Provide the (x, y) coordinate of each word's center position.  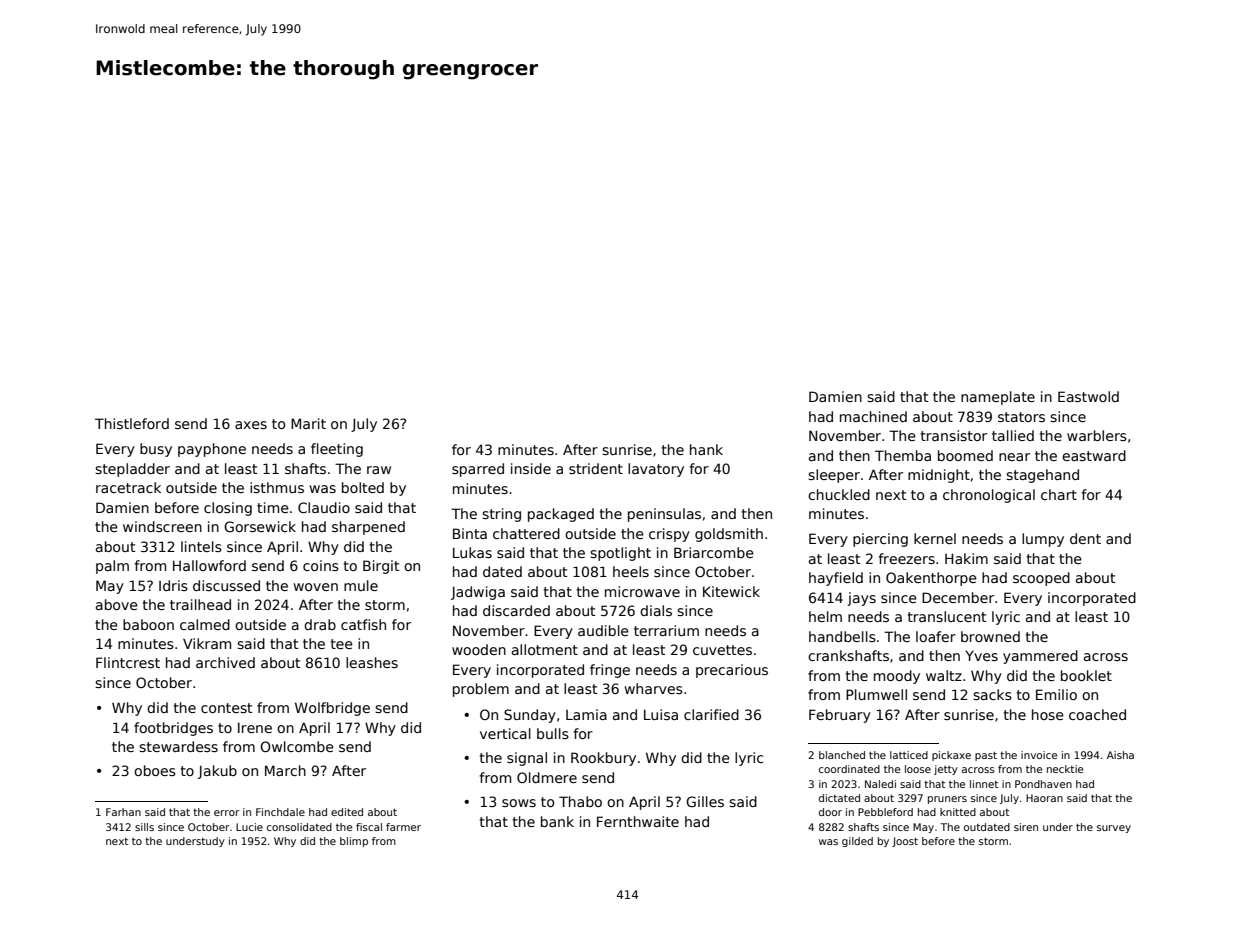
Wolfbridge (332, 709)
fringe (610, 671)
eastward (1094, 455)
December (958, 597)
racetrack (128, 487)
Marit (308, 423)
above (117, 604)
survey (1114, 829)
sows (519, 803)
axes (251, 425)
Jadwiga (478, 593)
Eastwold (1088, 396)
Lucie (249, 827)
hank (706, 449)
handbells (842, 636)
